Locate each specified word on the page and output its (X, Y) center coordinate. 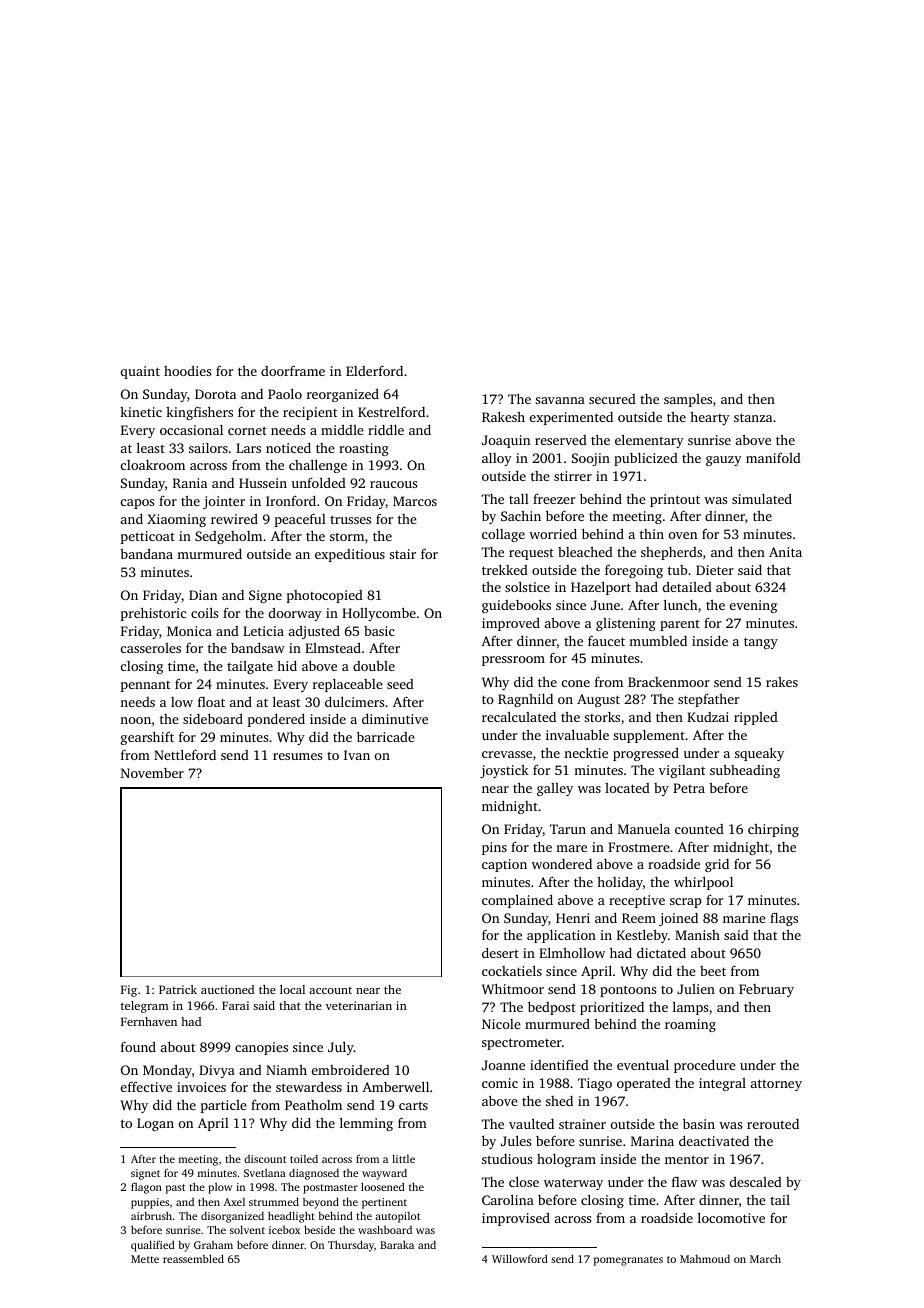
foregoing (634, 571)
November (152, 773)
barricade (386, 736)
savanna (560, 400)
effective (146, 1086)
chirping (773, 830)
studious (507, 1159)
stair (402, 554)
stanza (753, 417)
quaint (140, 372)
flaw (684, 1181)
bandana (146, 554)
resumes (297, 756)
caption (504, 865)
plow (220, 1188)
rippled (756, 718)
